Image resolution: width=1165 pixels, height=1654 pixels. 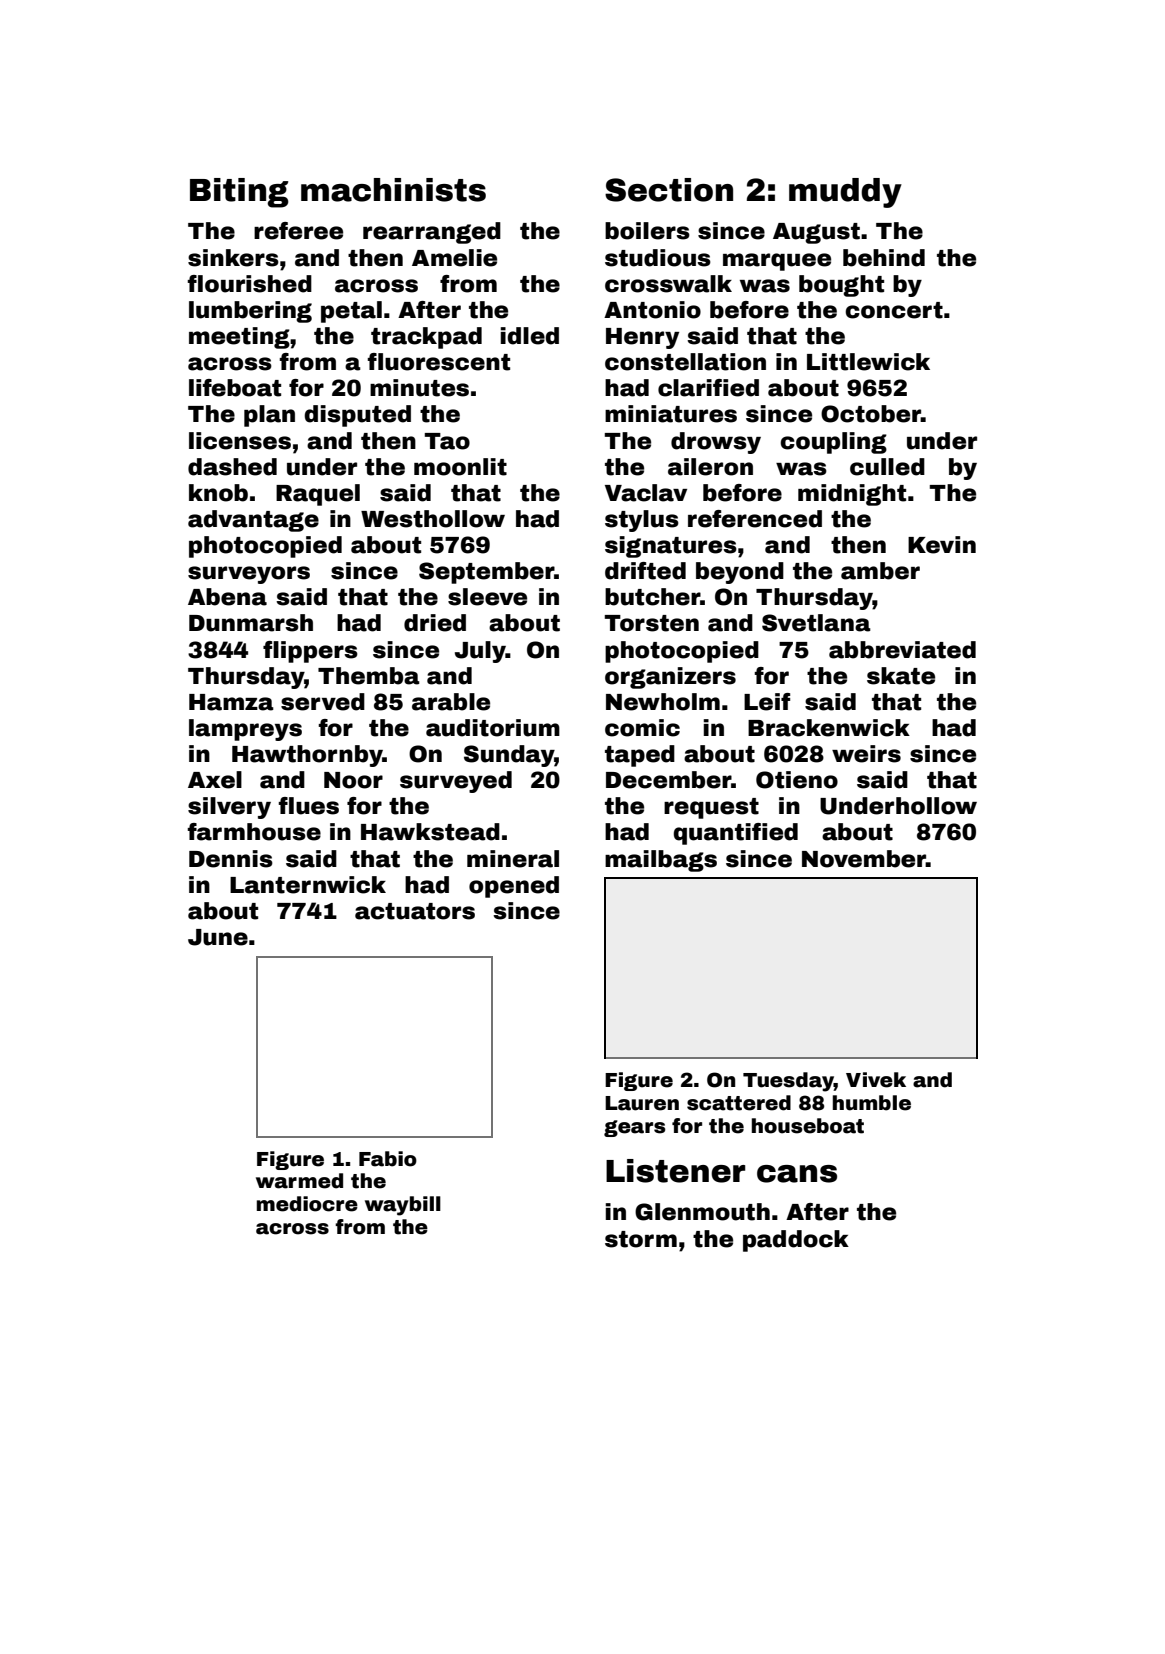 I want to click on trackpad, so click(x=426, y=338).
